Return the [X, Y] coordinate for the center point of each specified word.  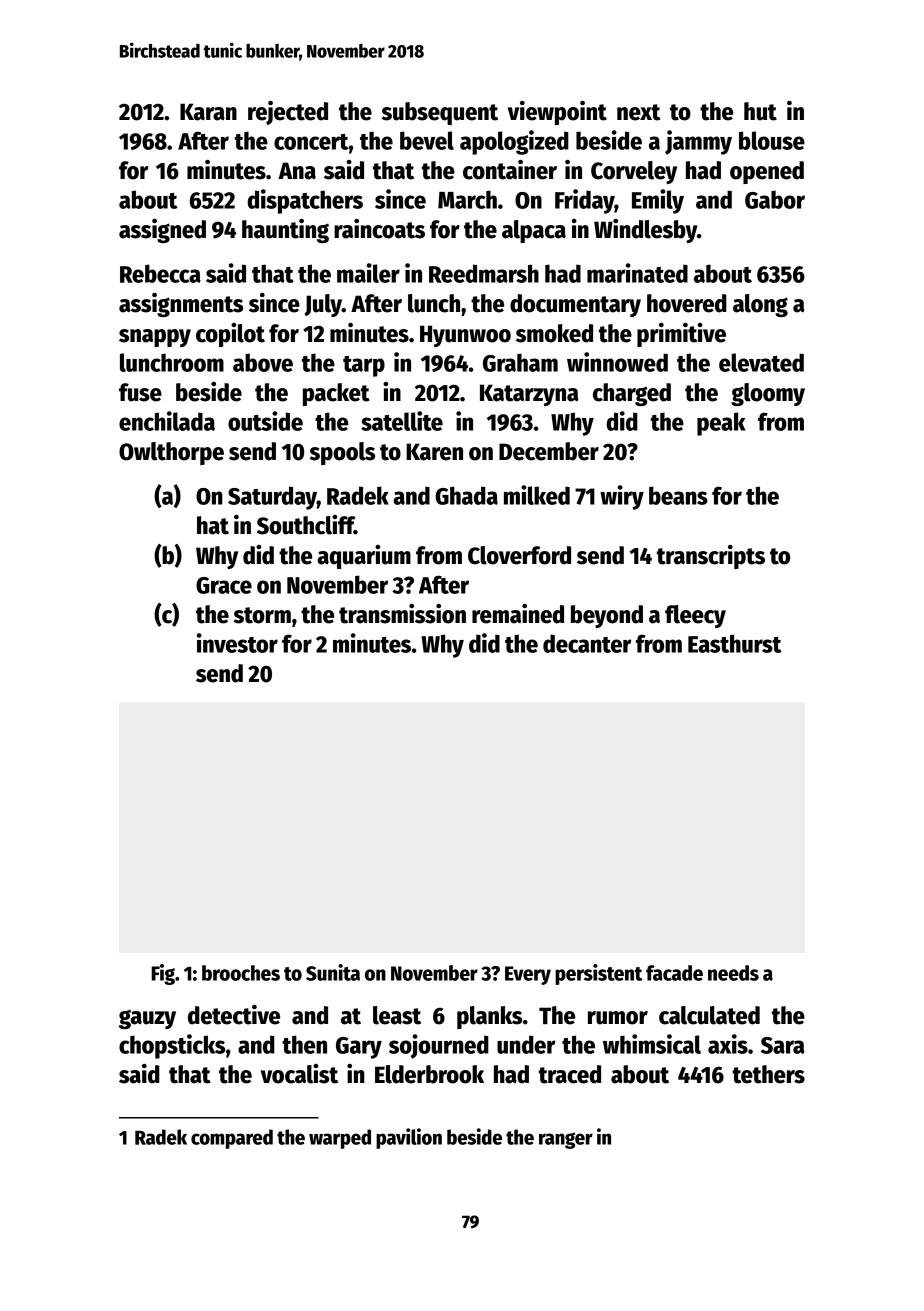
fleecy [695, 616]
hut [760, 111]
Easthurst [735, 643]
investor [237, 643]
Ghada [466, 495]
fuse [140, 392]
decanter [587, 643]
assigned [162, 231]
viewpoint [557, 113]
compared [232, 1139]
